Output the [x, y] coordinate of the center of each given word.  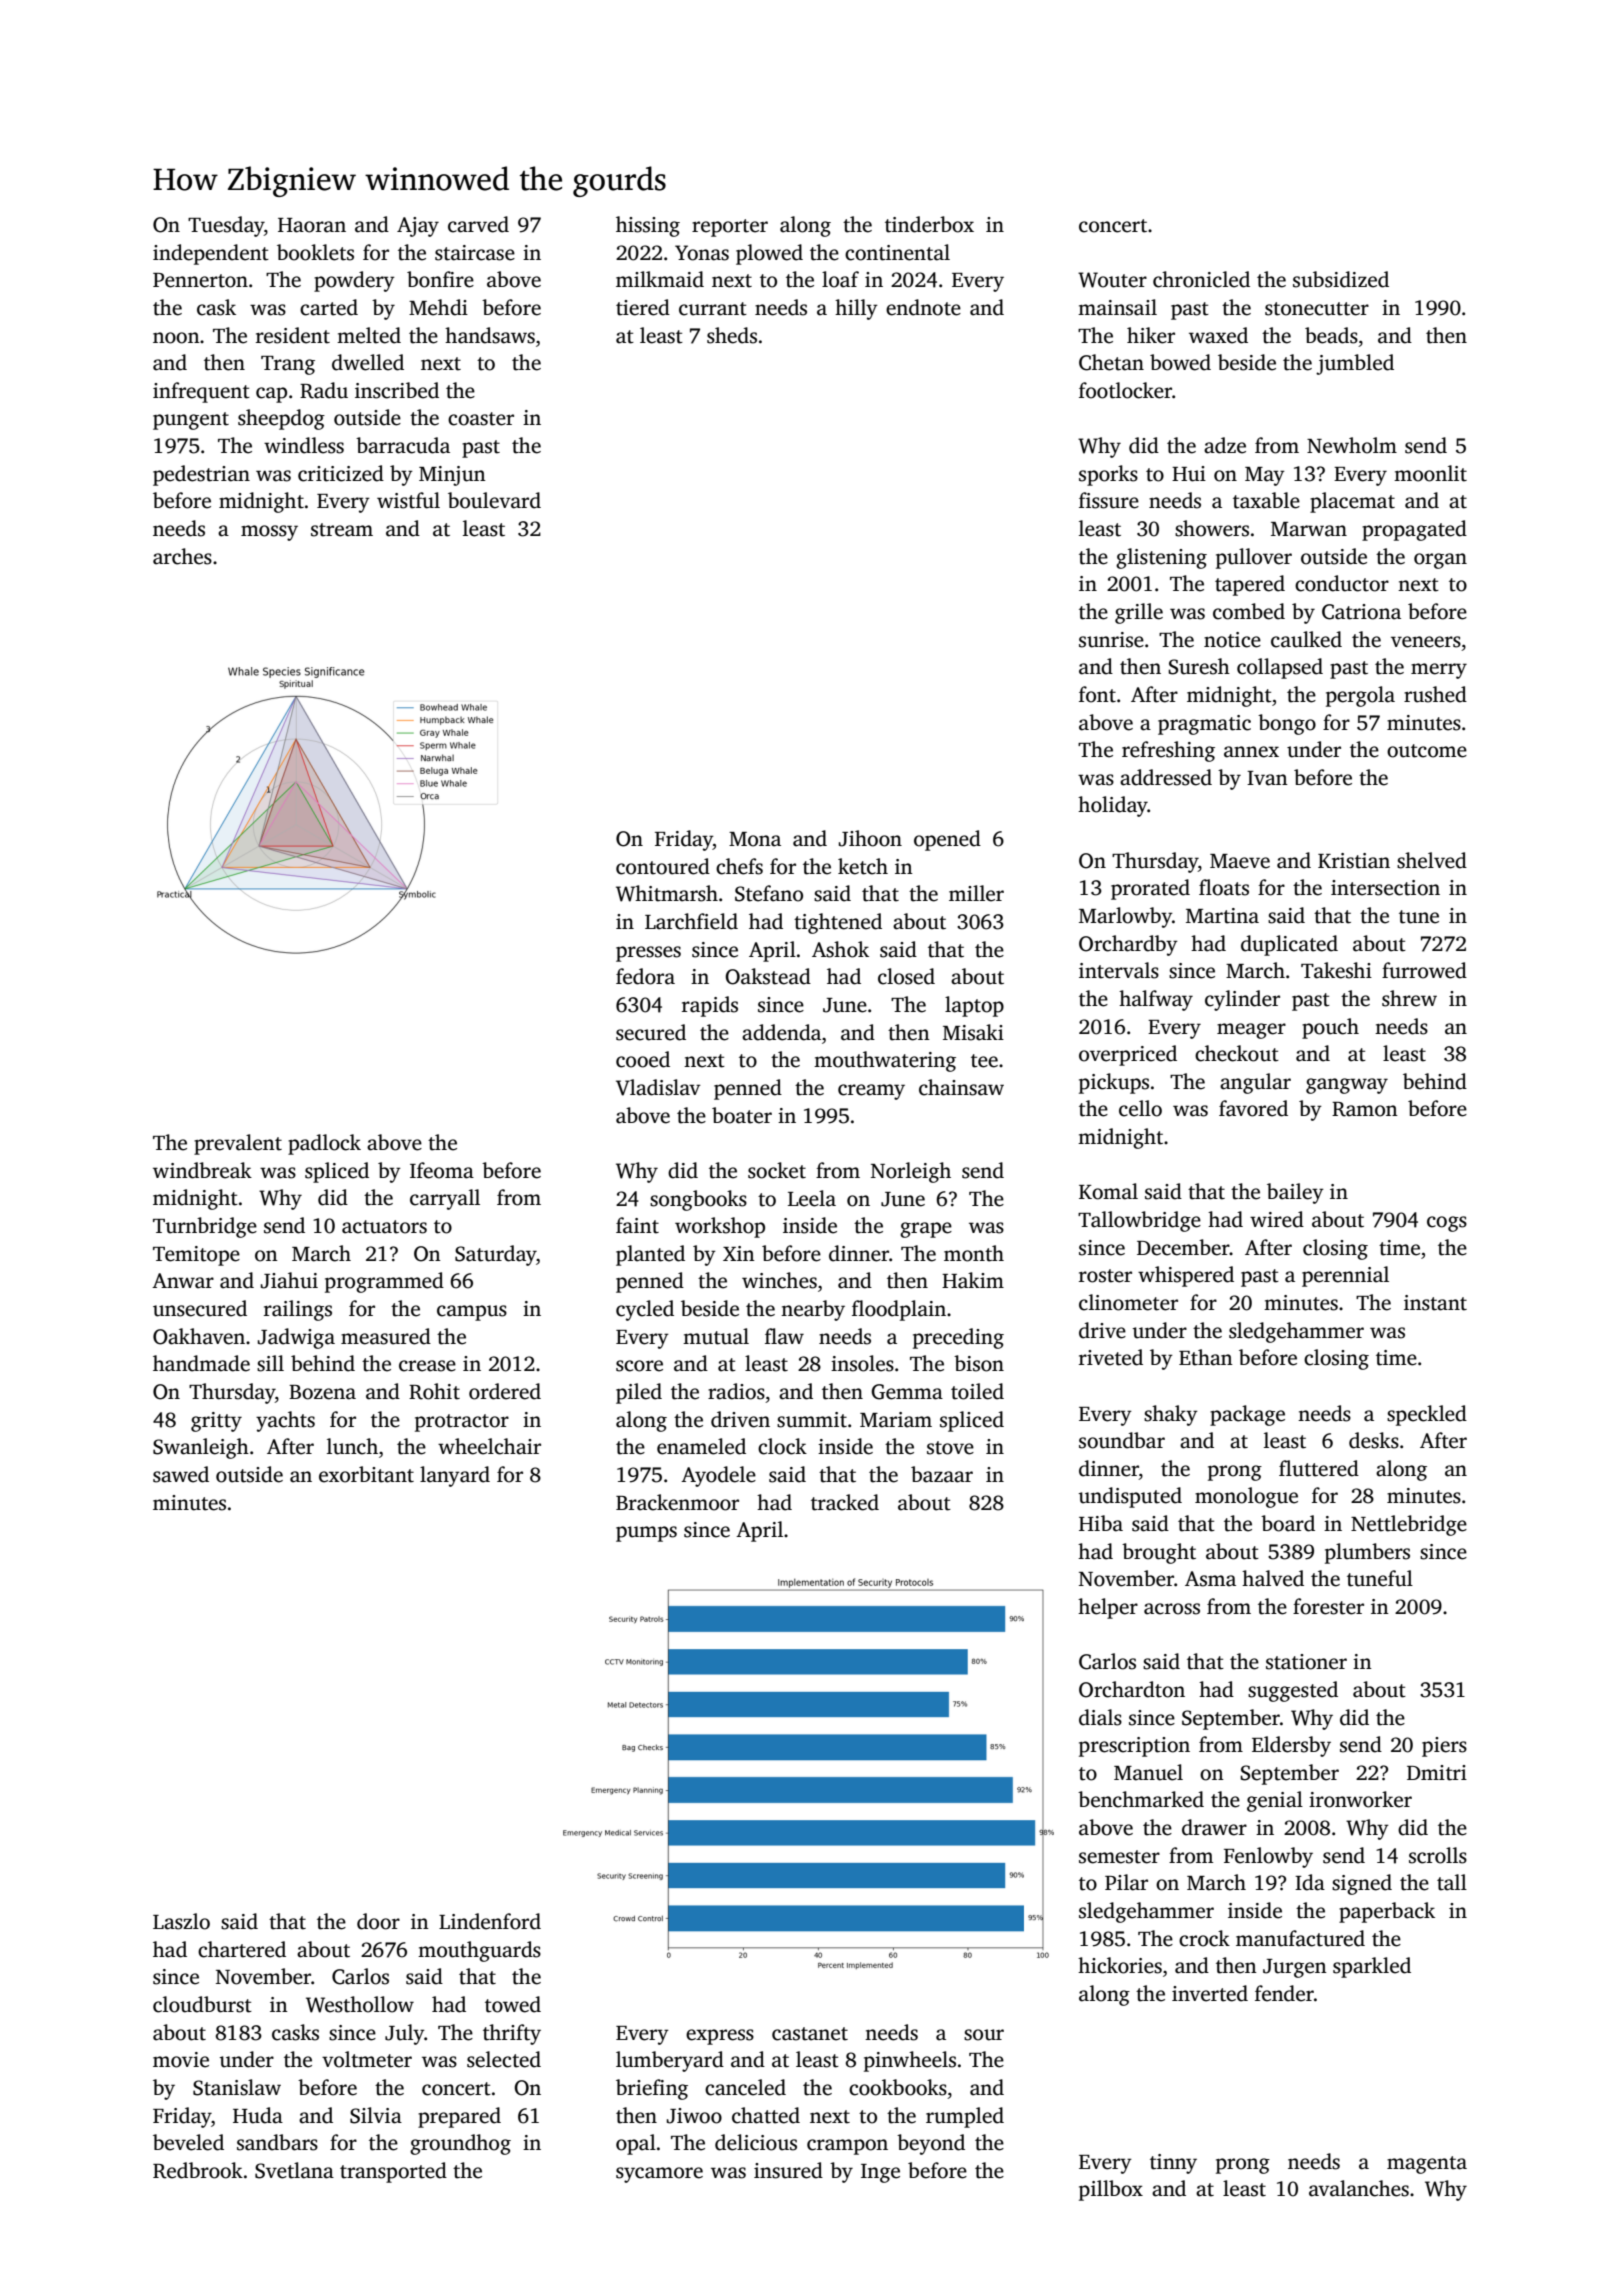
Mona [755, 839]
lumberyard [670, 2061]
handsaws [490, 335]
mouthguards [479, 1951]
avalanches [1359, 2188]
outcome [1427, 751]
